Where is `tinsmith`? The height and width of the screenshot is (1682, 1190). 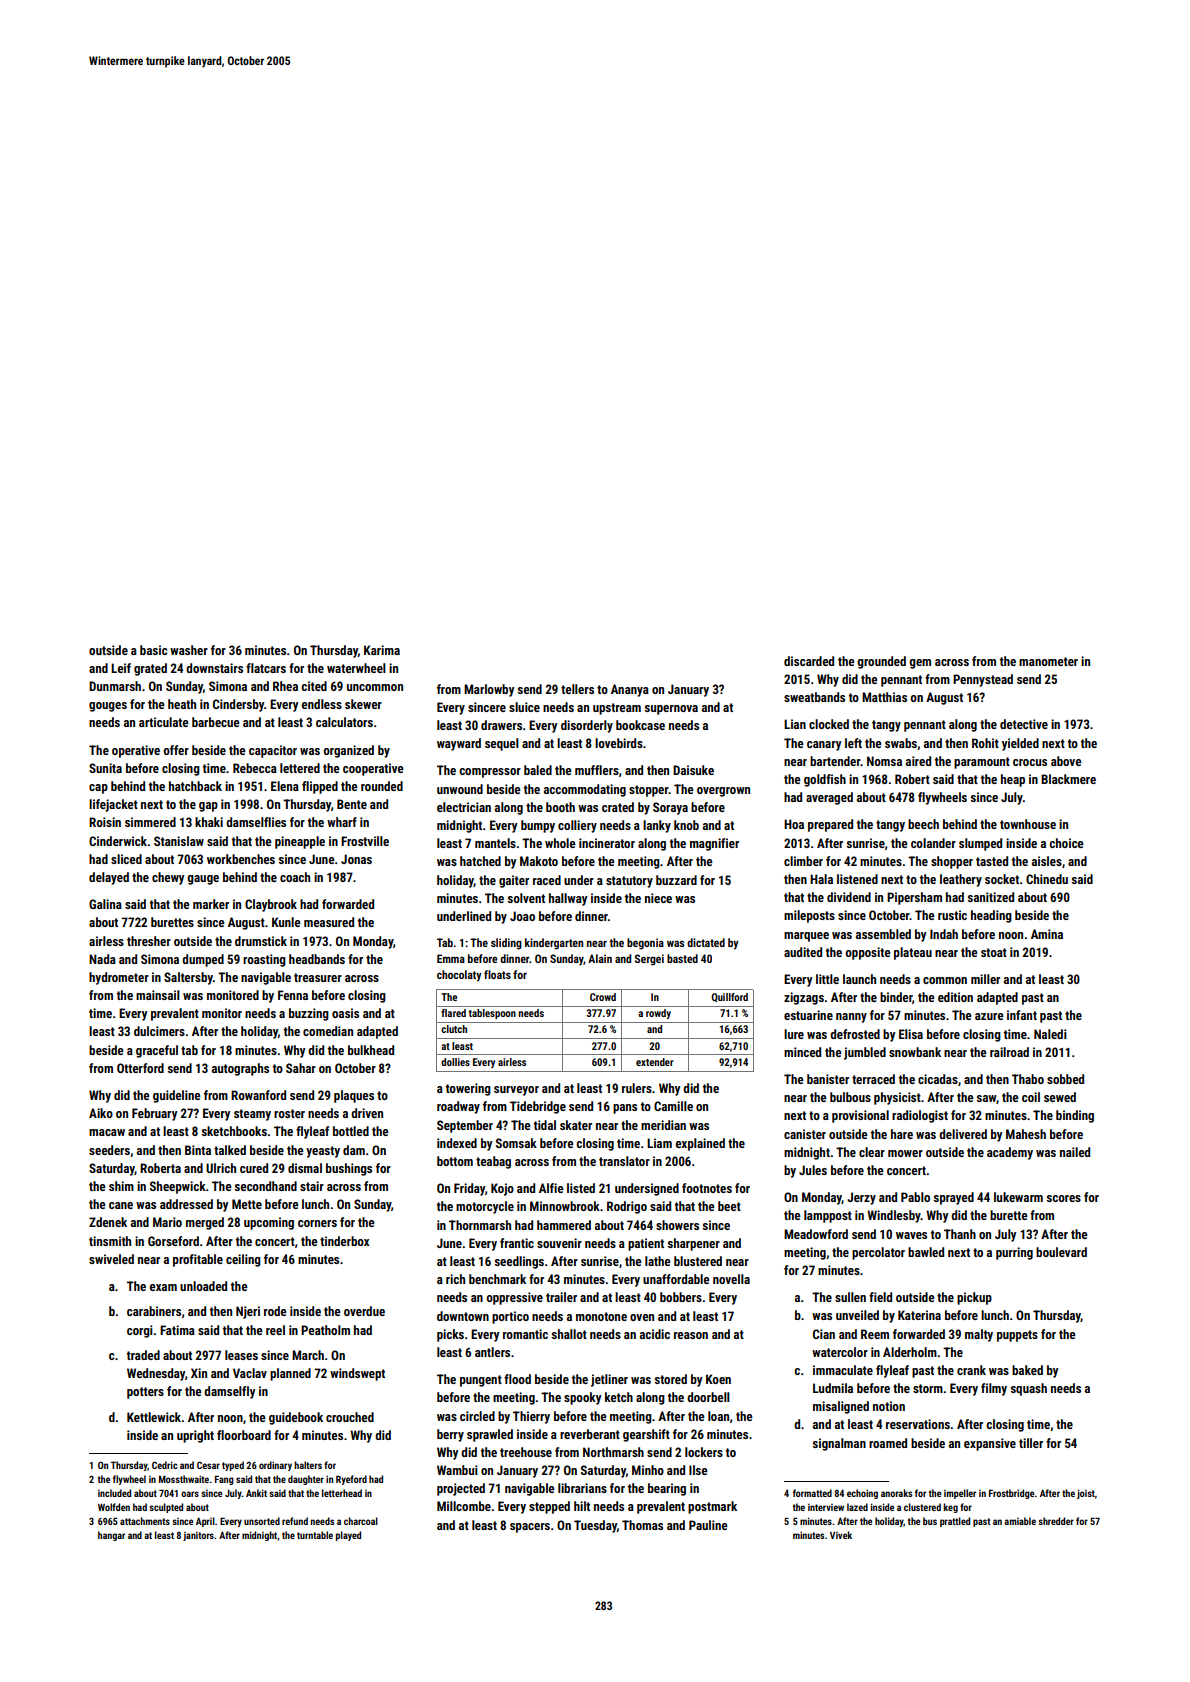 tinsmith is located at coordinates (110, 1241).
